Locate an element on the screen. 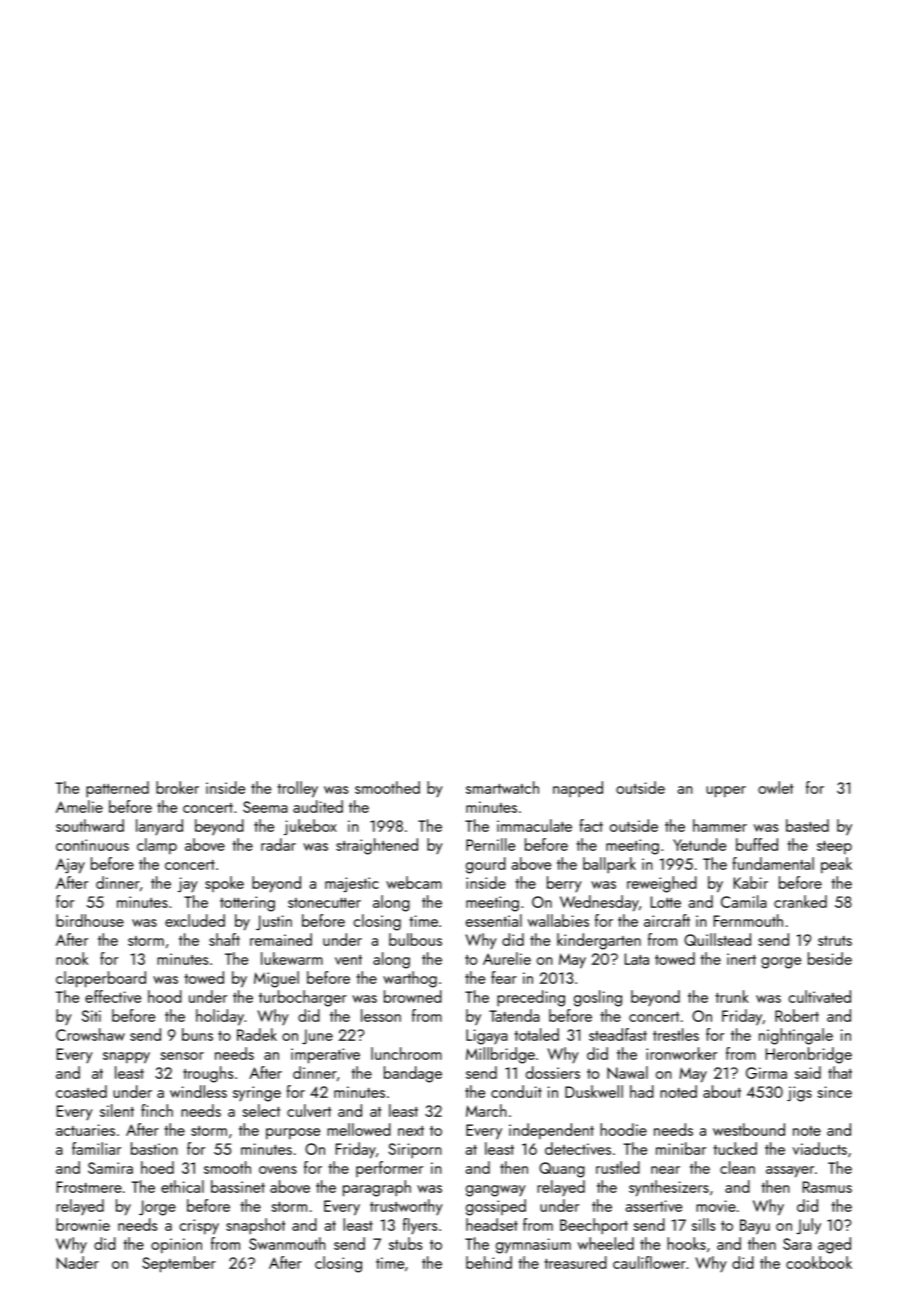  cranked is located at coordinates (800, 901).
